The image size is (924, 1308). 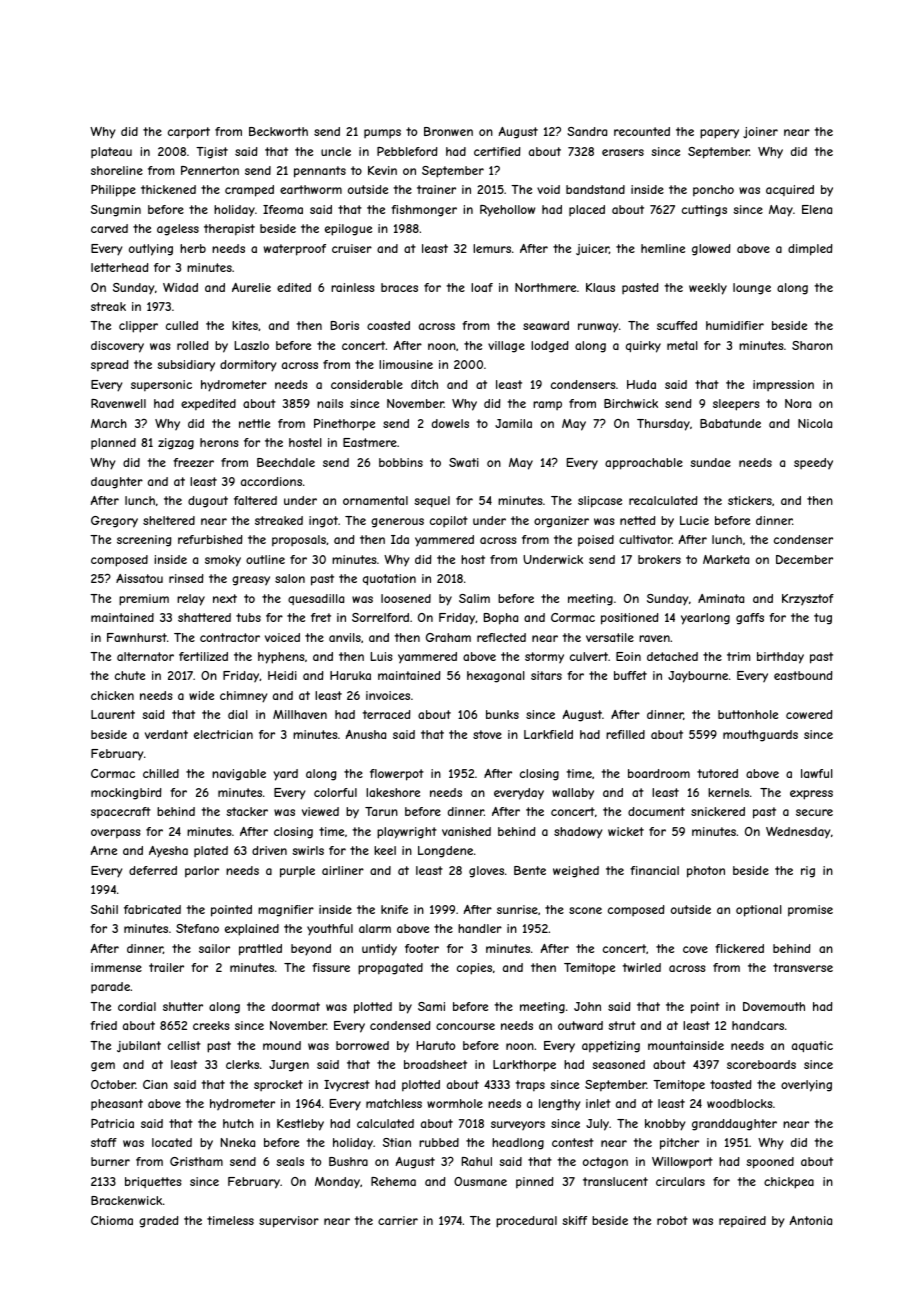 I want to click on swirls, so click(x=308, y=850).
